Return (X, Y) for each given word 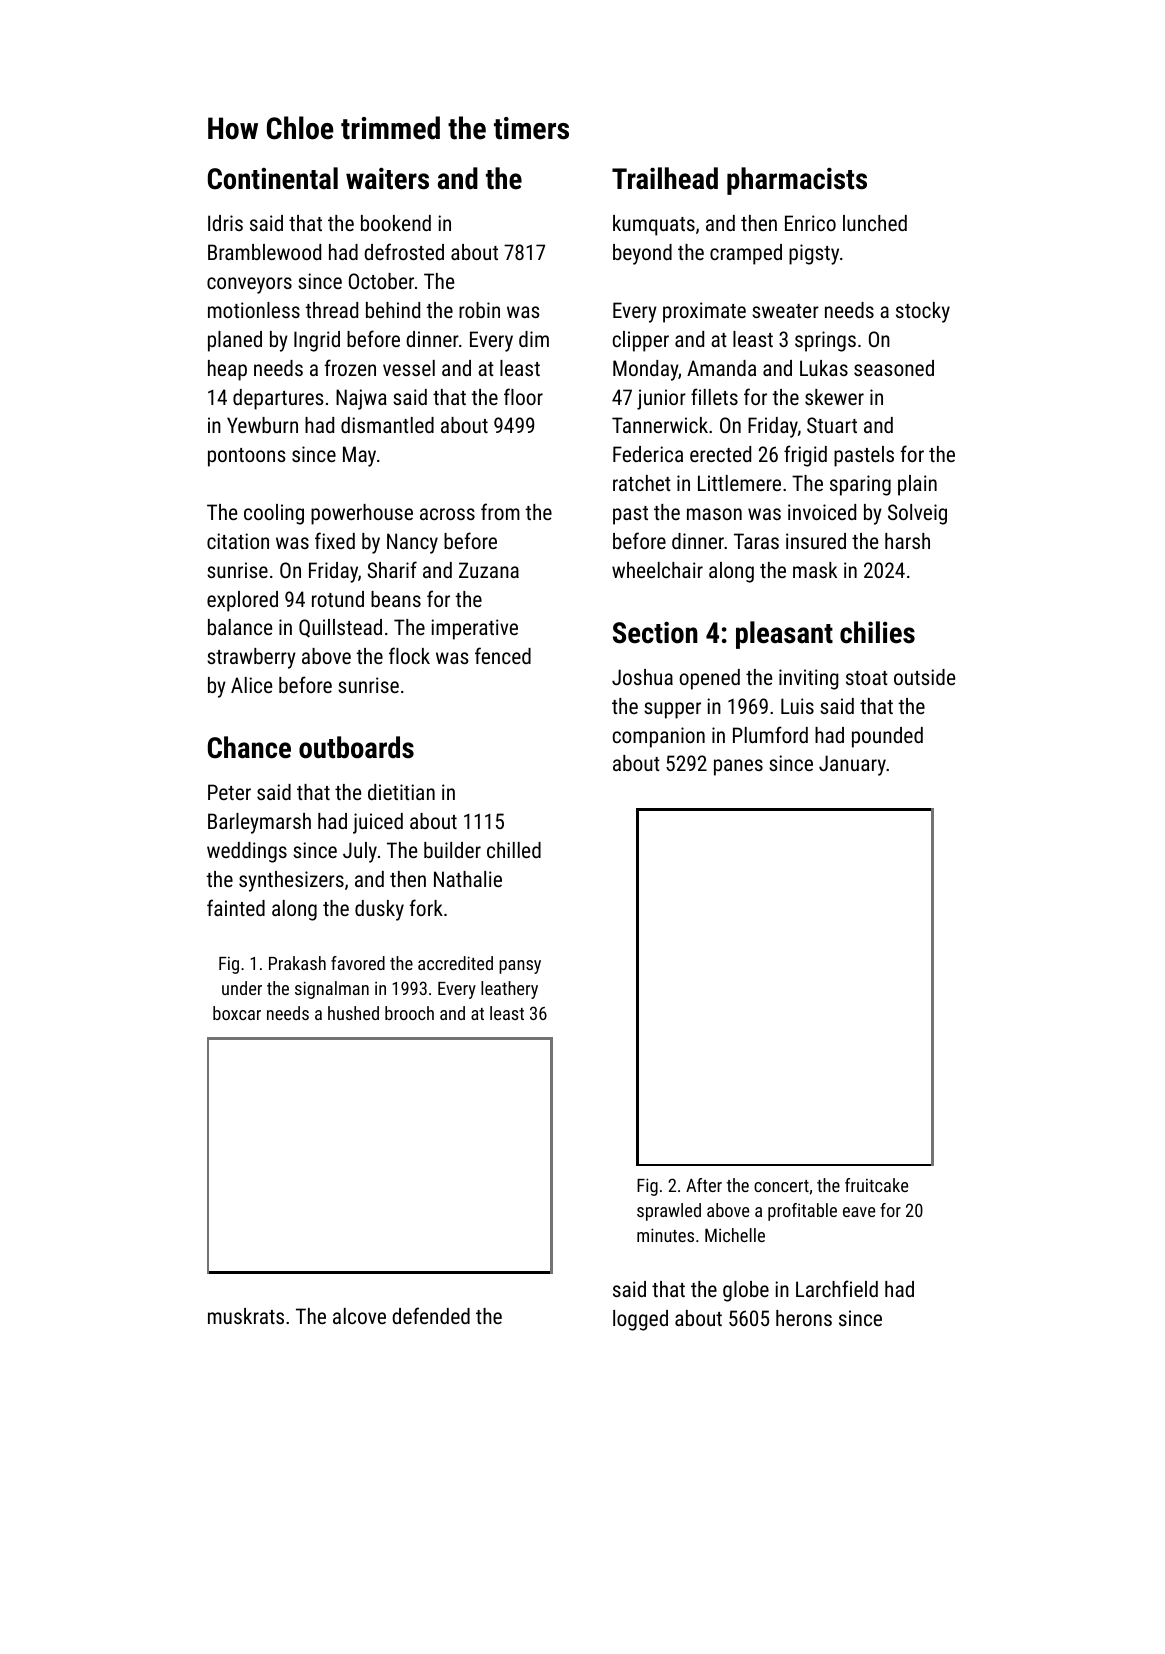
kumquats (654, 225)
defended (431, 1315)
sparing (860, 485)
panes (738, 767)
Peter (229, 792)
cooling (274, 514)
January (852, 765)
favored (358, 963)
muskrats (246, 1316)
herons (804, 1318)
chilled (514, 850)
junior (661, 399)
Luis (797, 706)
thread (331, 310)
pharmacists (797, 181)
